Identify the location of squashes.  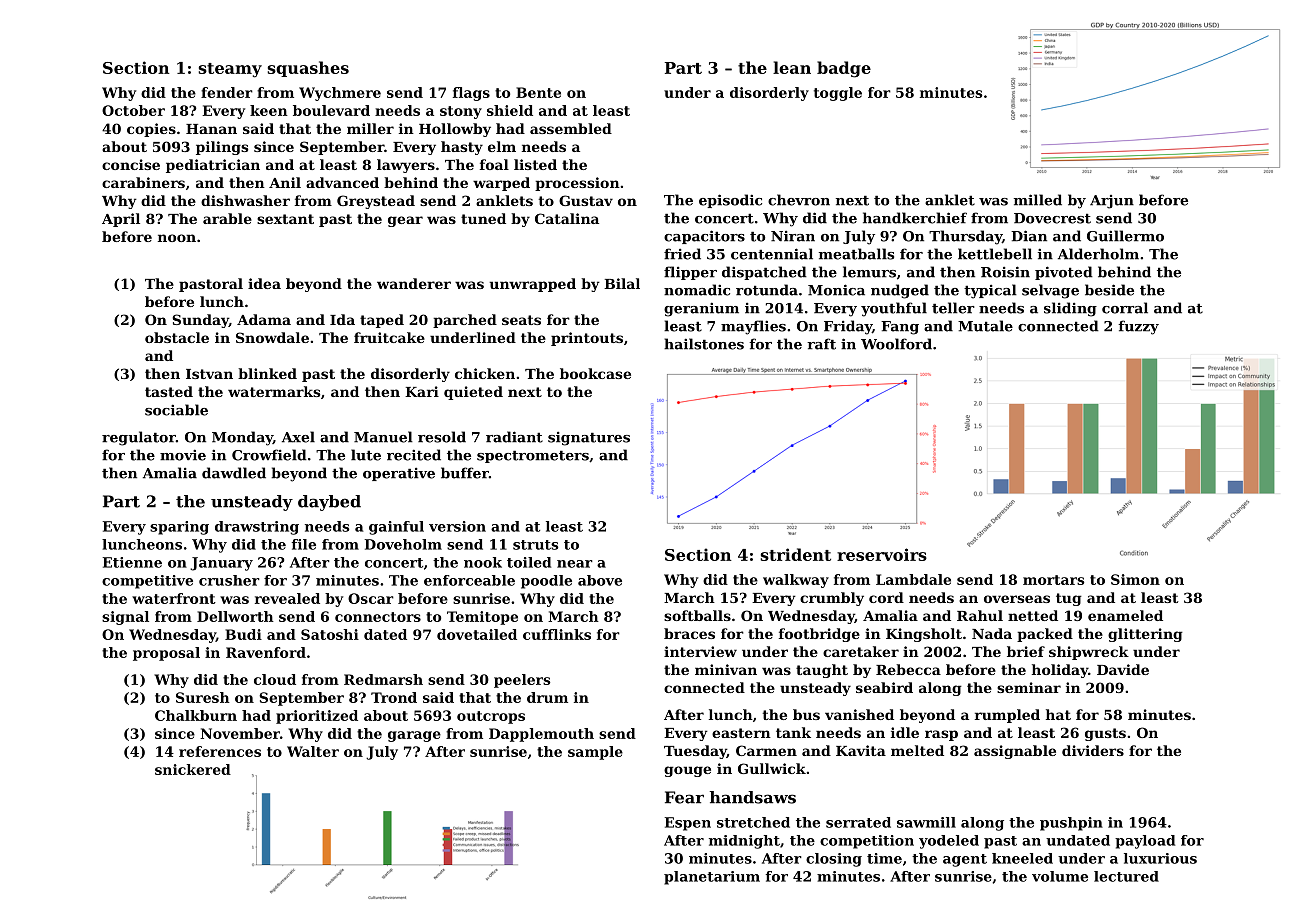
(308, 69).
